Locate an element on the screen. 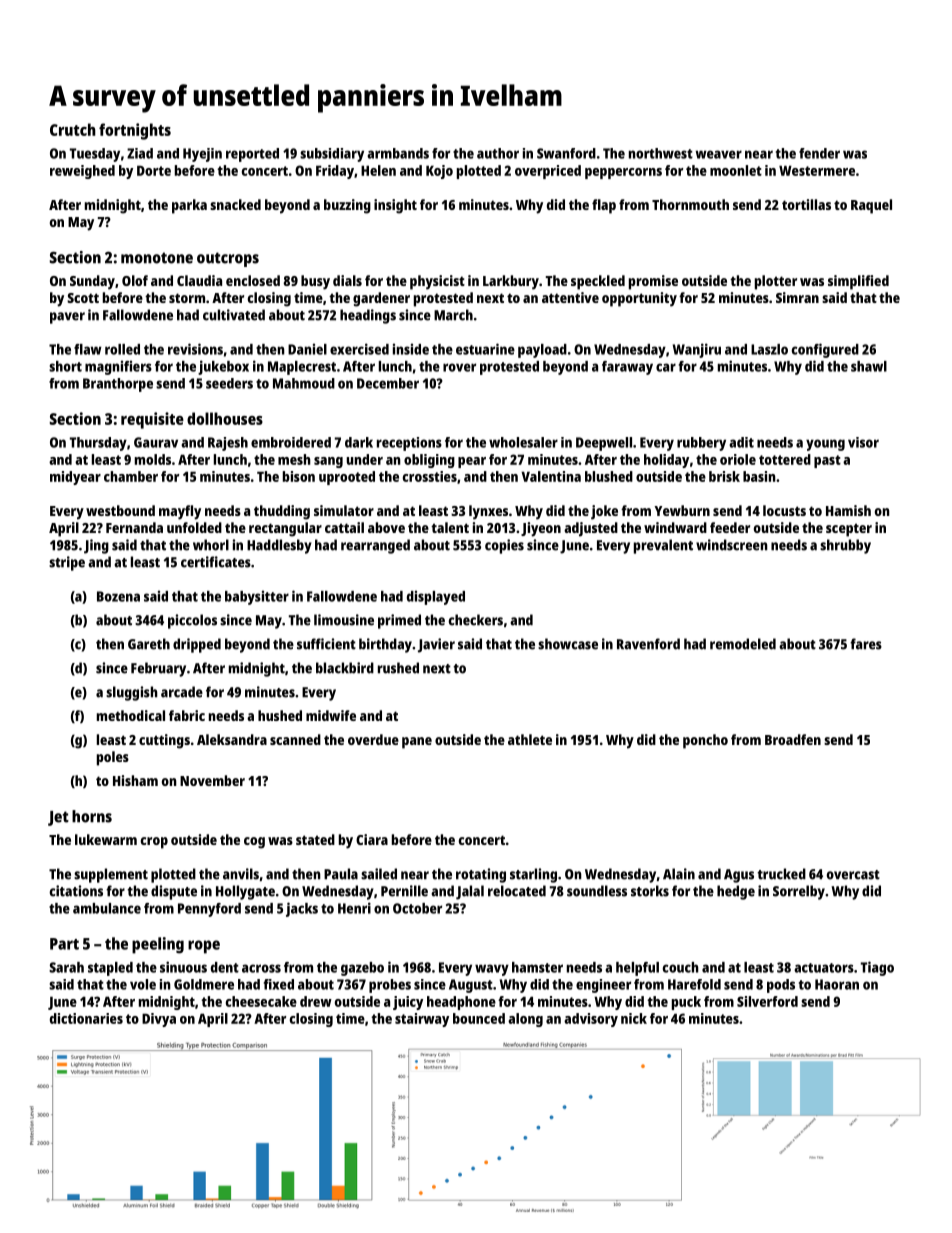 This screenshot has height=1233, width=952. past is located at coordinates (827, 461).
